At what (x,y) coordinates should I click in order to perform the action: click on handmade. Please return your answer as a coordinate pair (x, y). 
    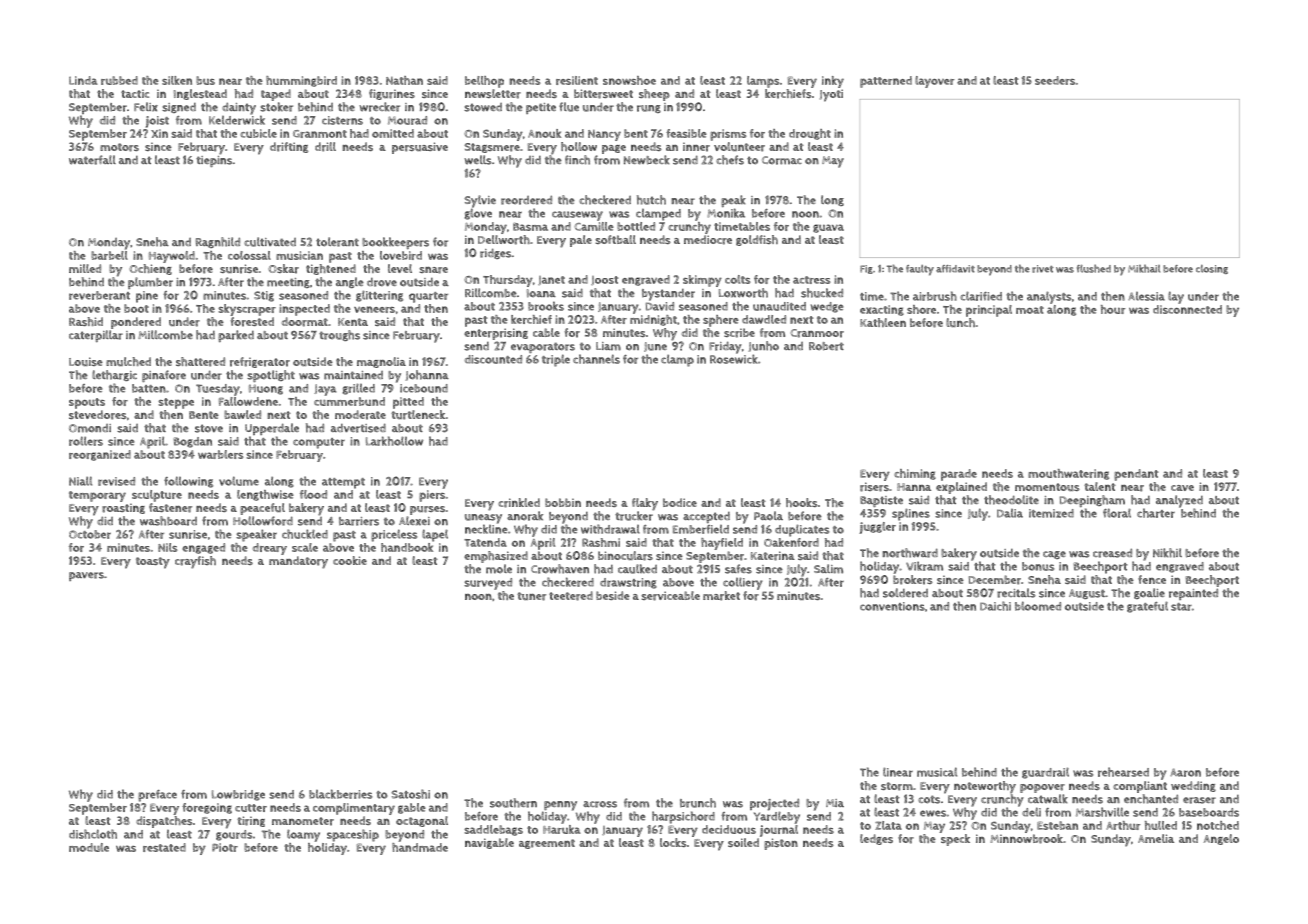
    Looking at the image, I should click on (420, 847).
